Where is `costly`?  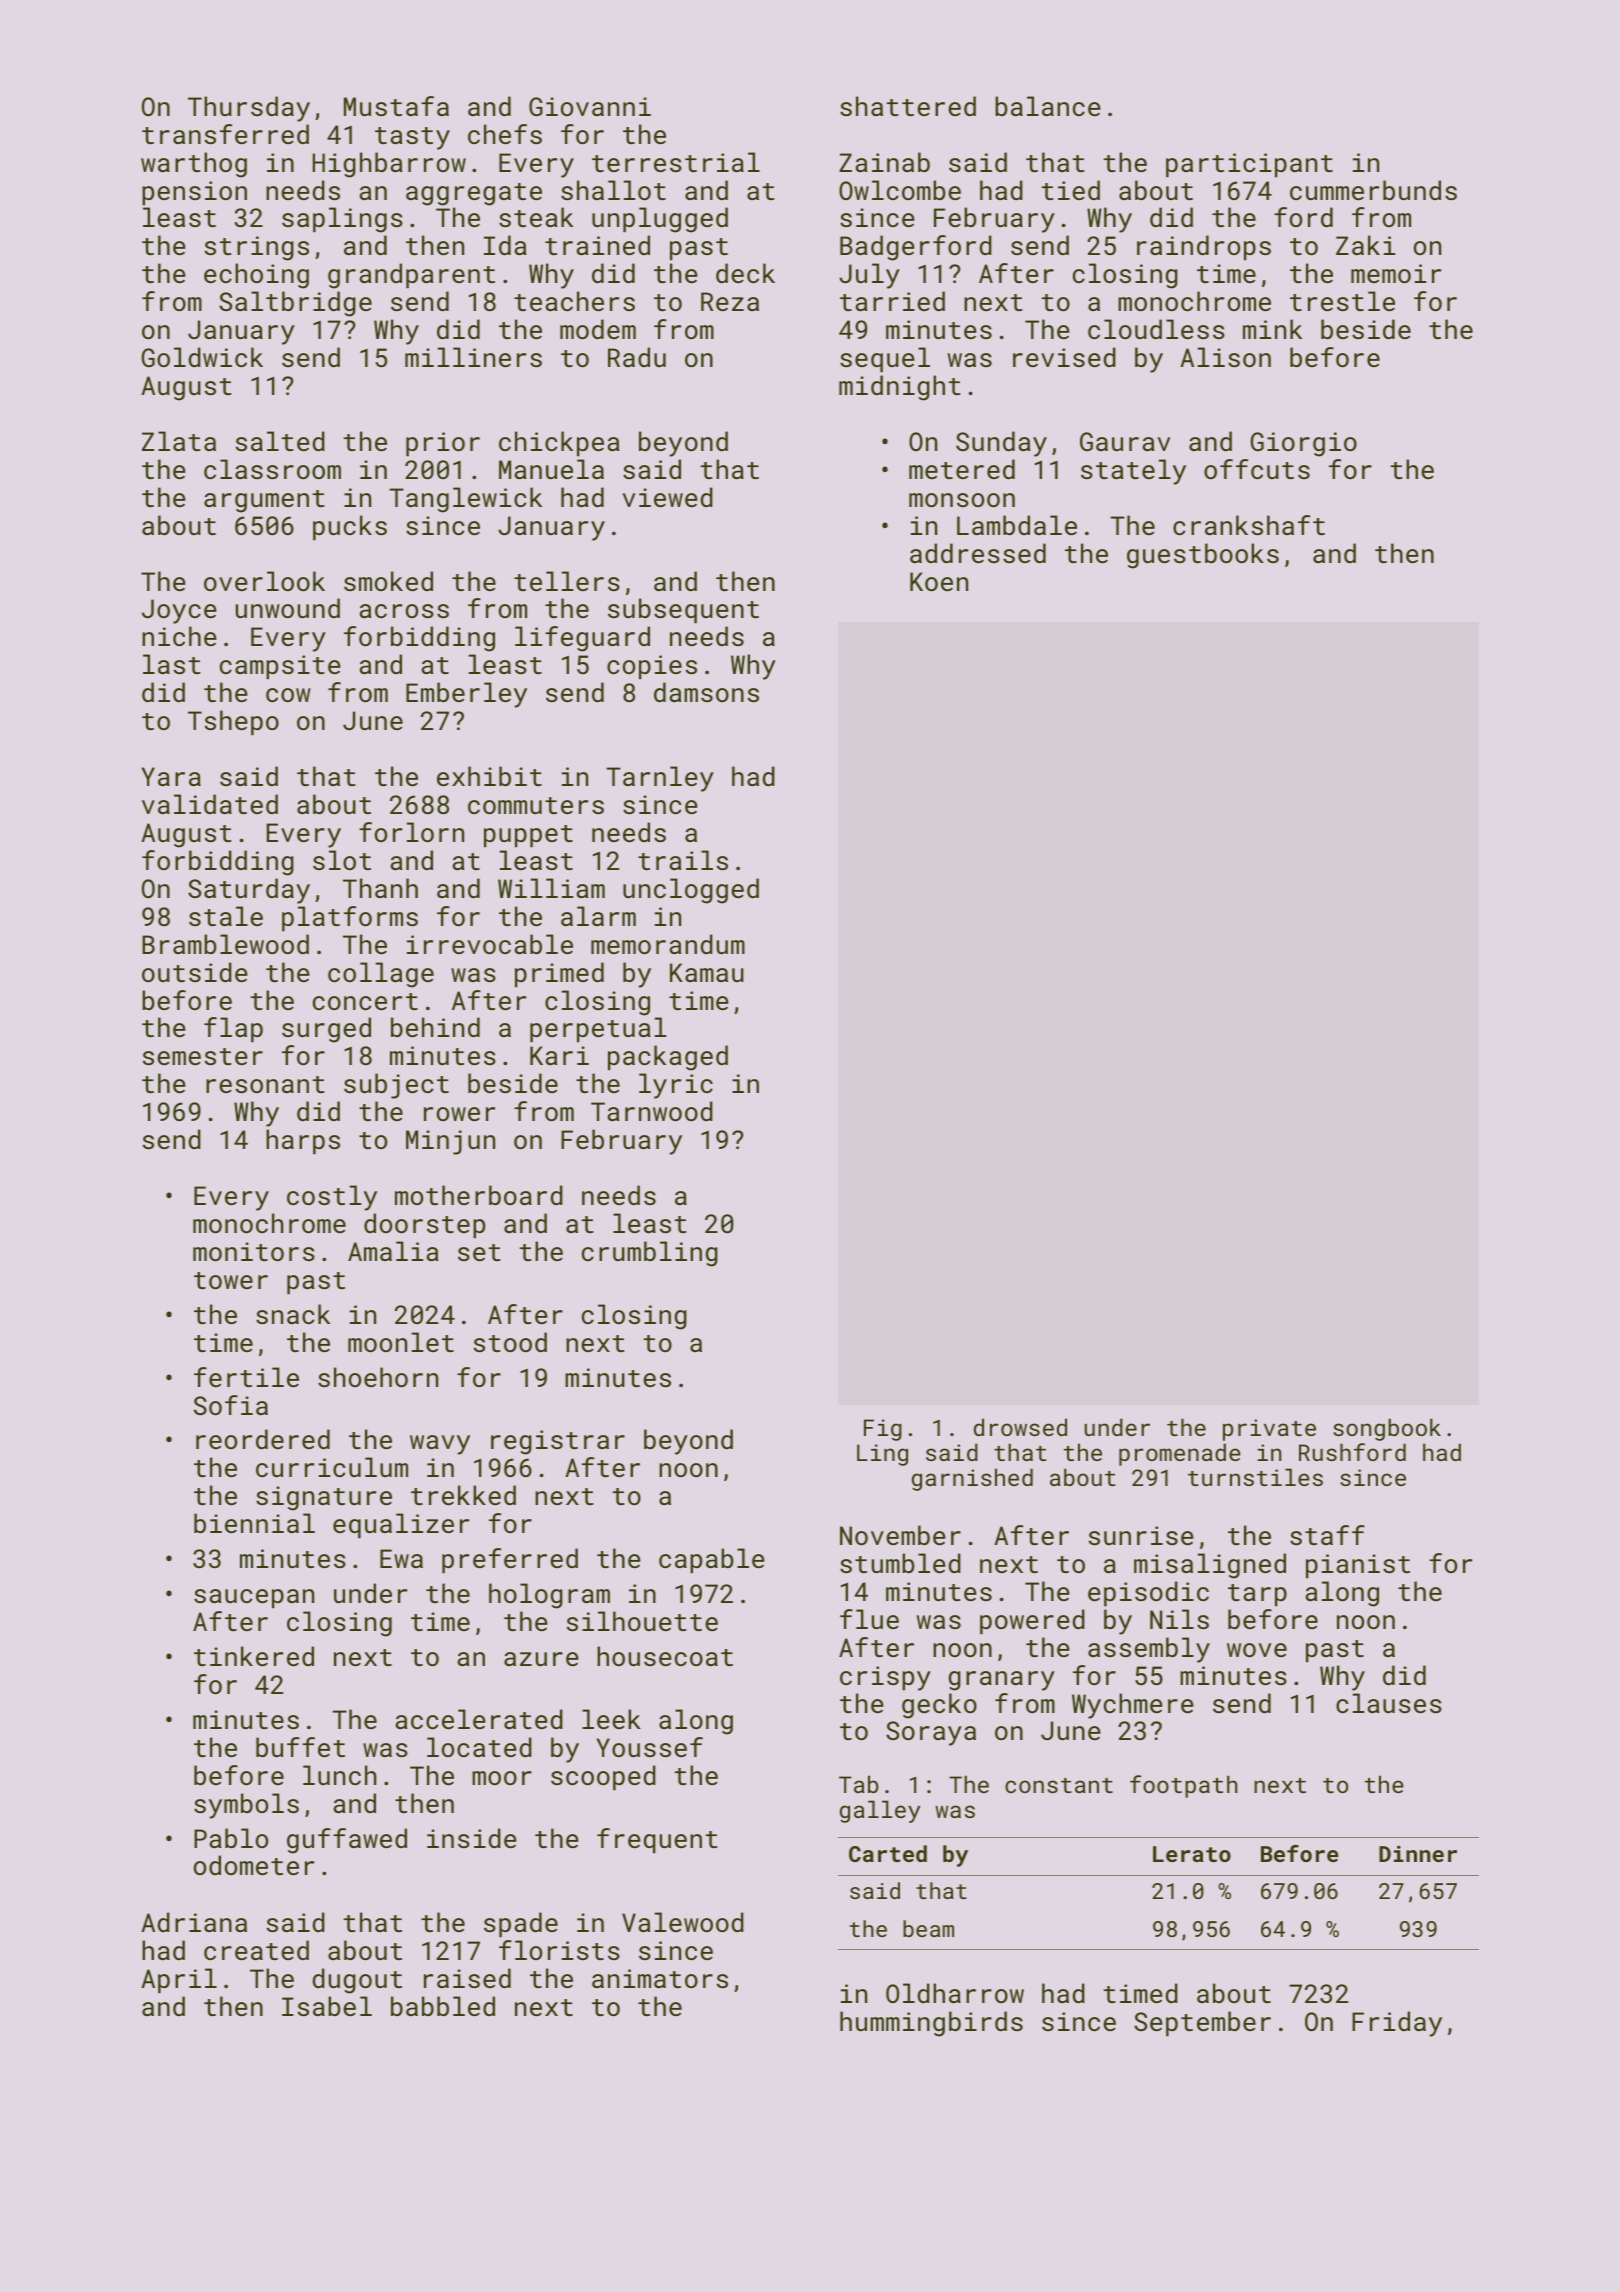
costly is located at coordinates (332, 1198).
